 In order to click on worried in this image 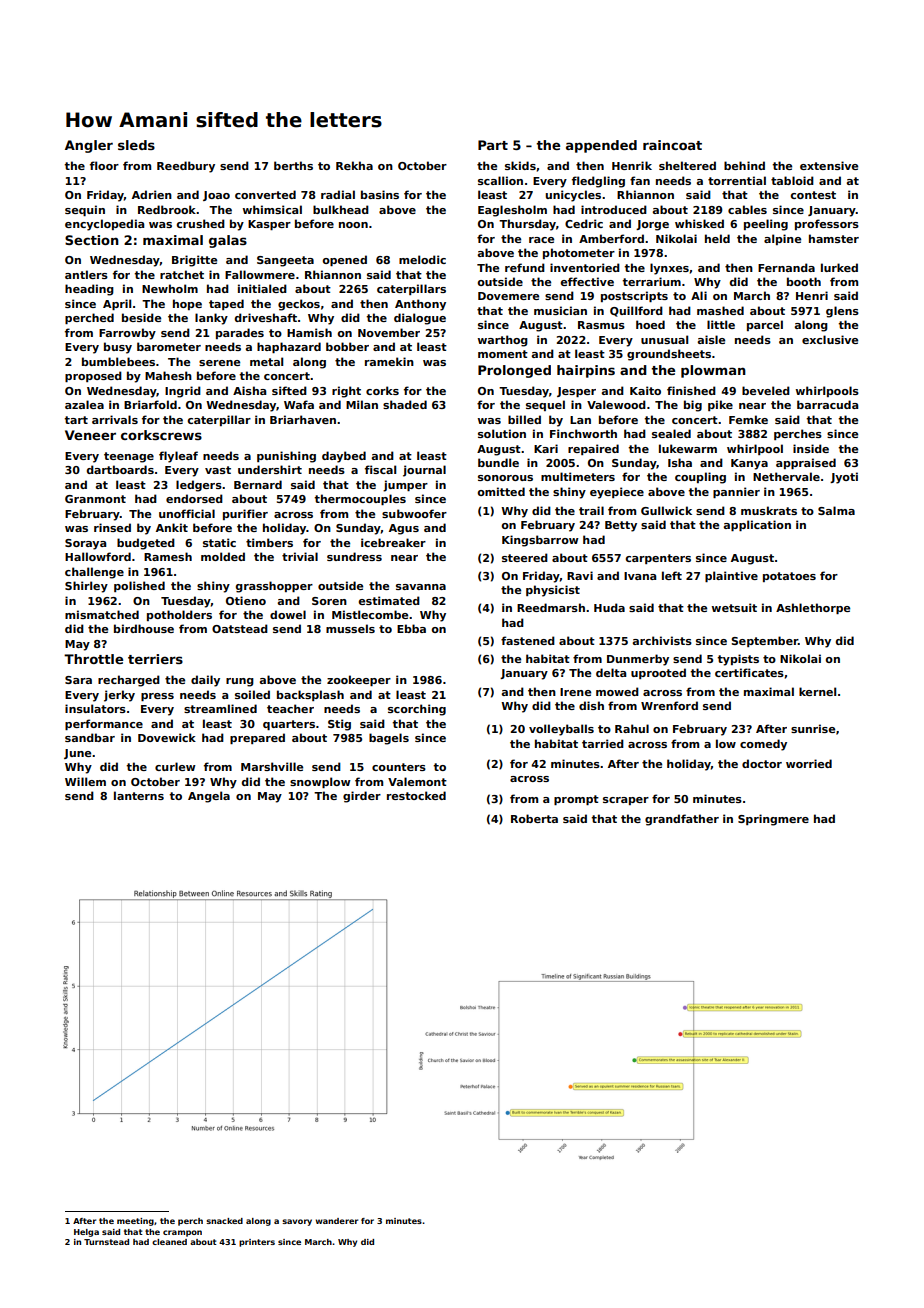, I will do `click(809, 763)`.
